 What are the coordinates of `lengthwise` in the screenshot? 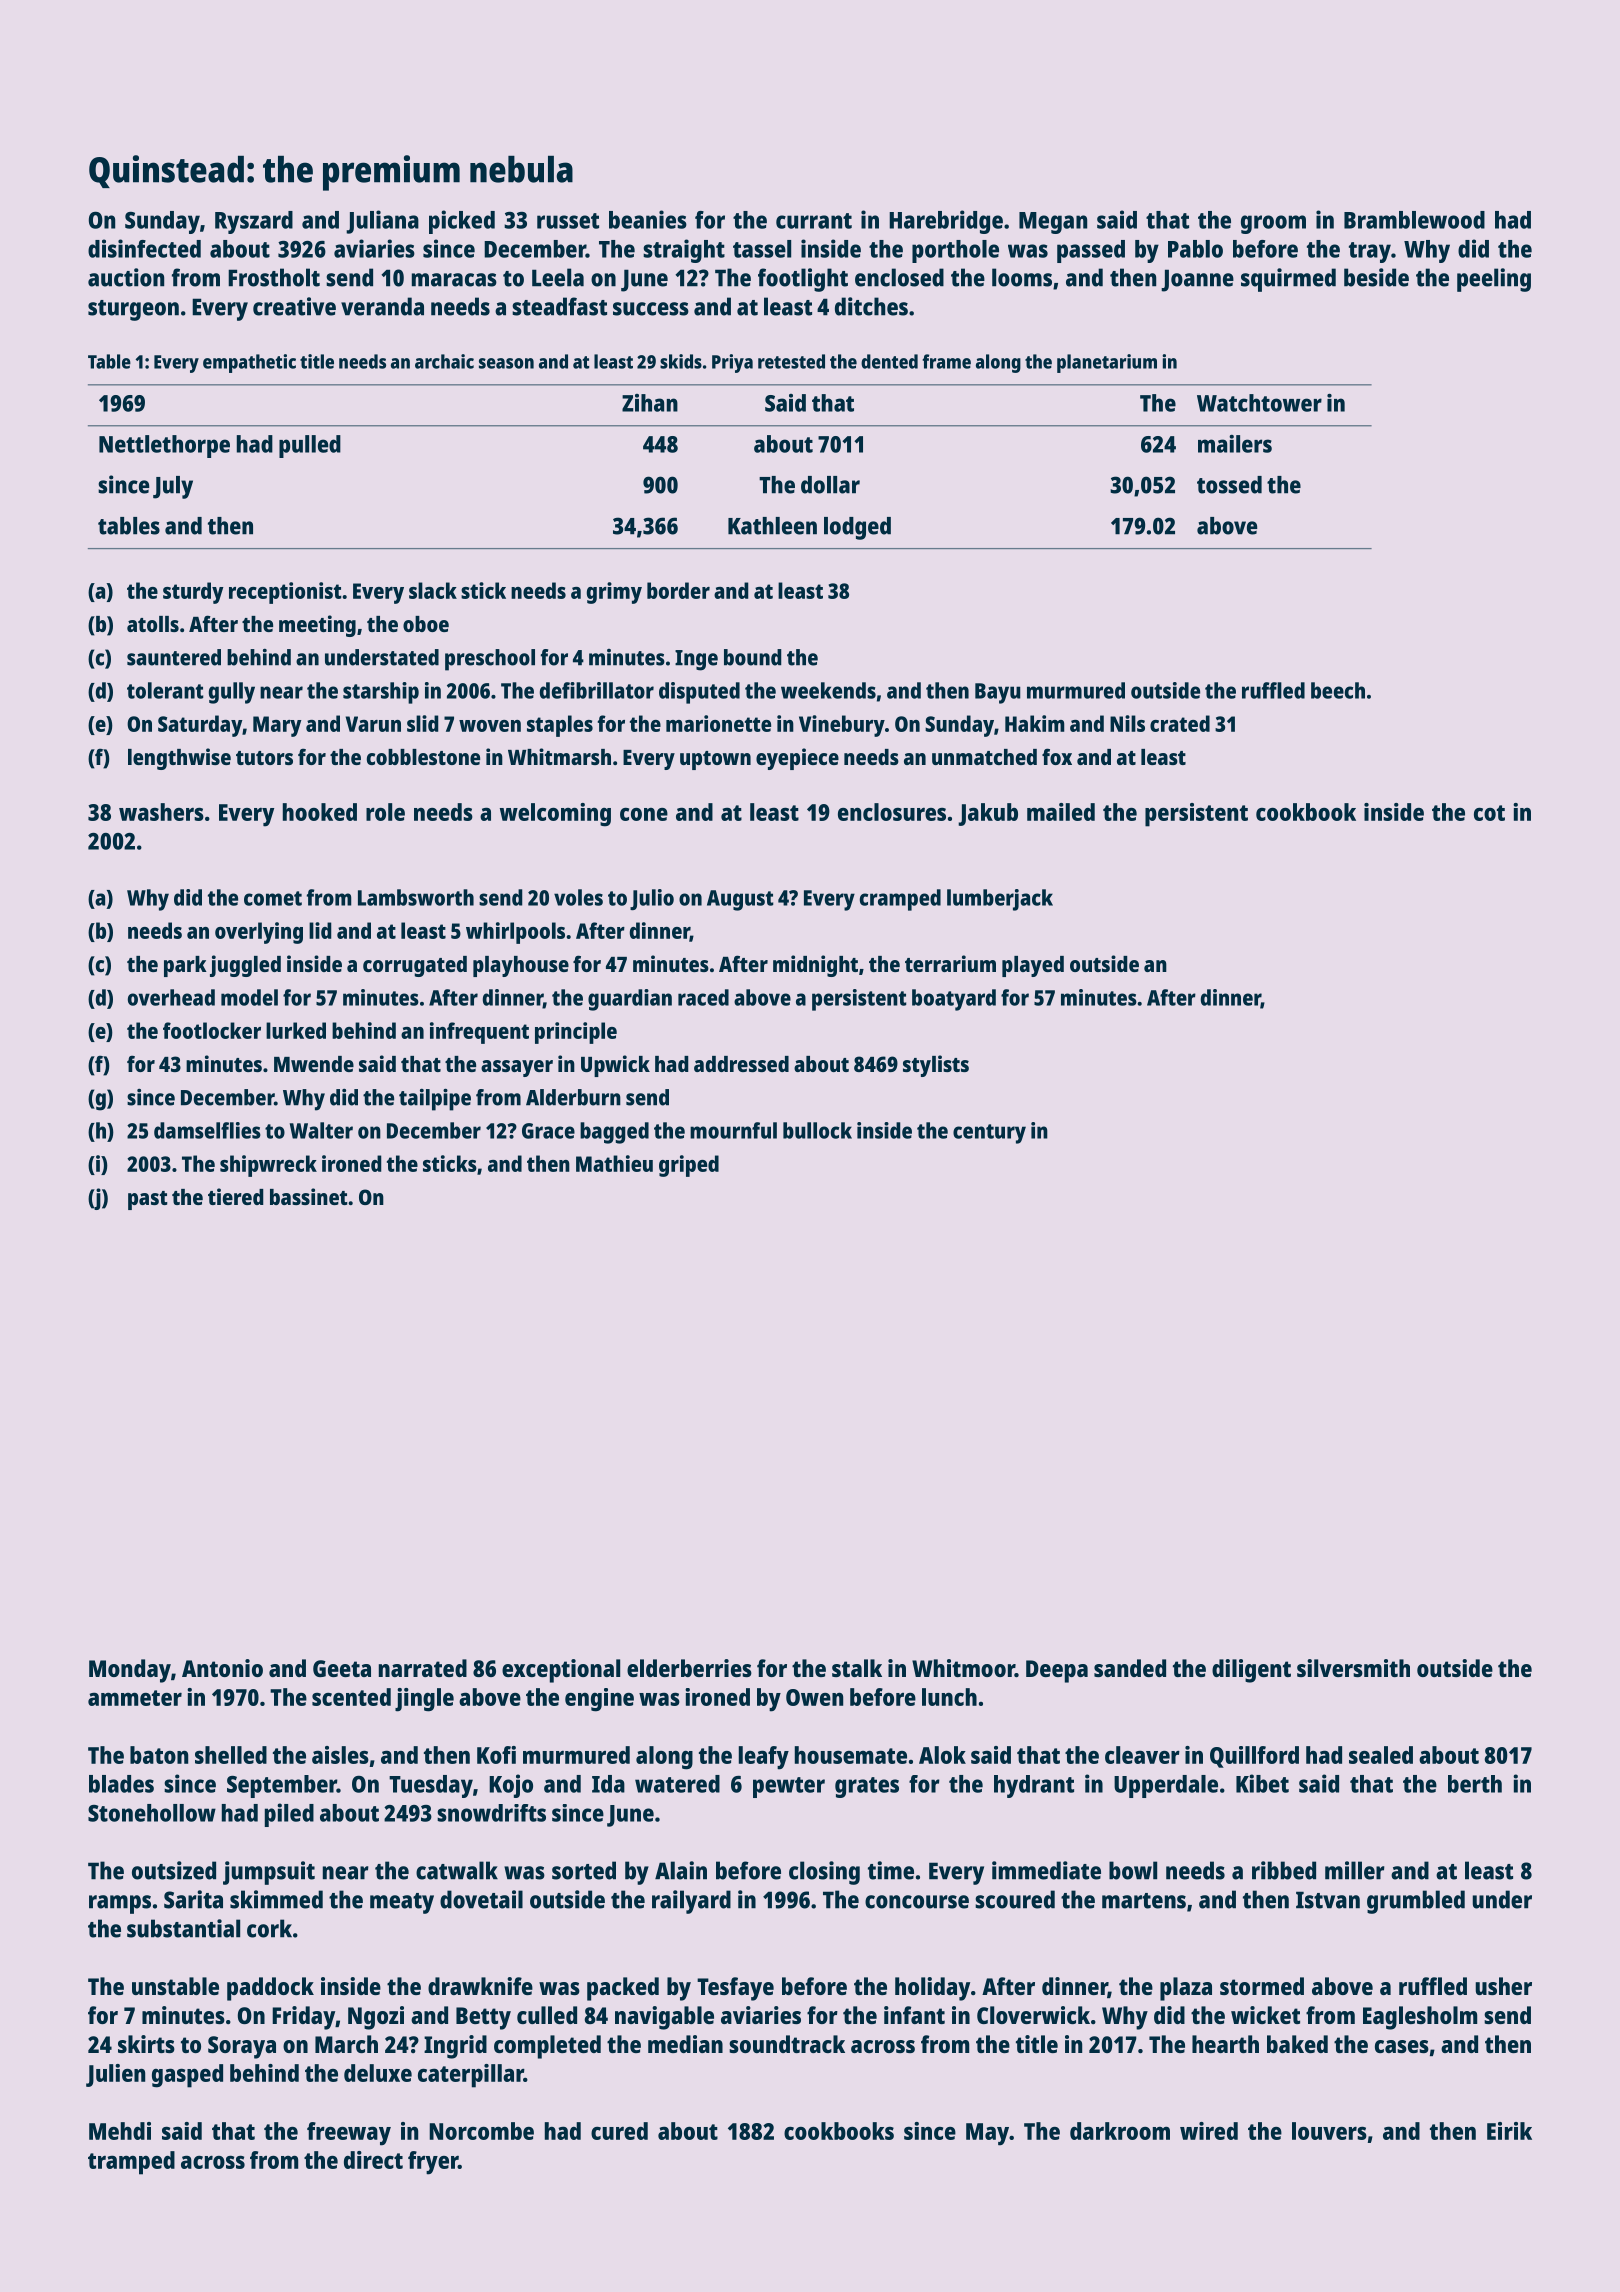 It's located at (179, 759).
